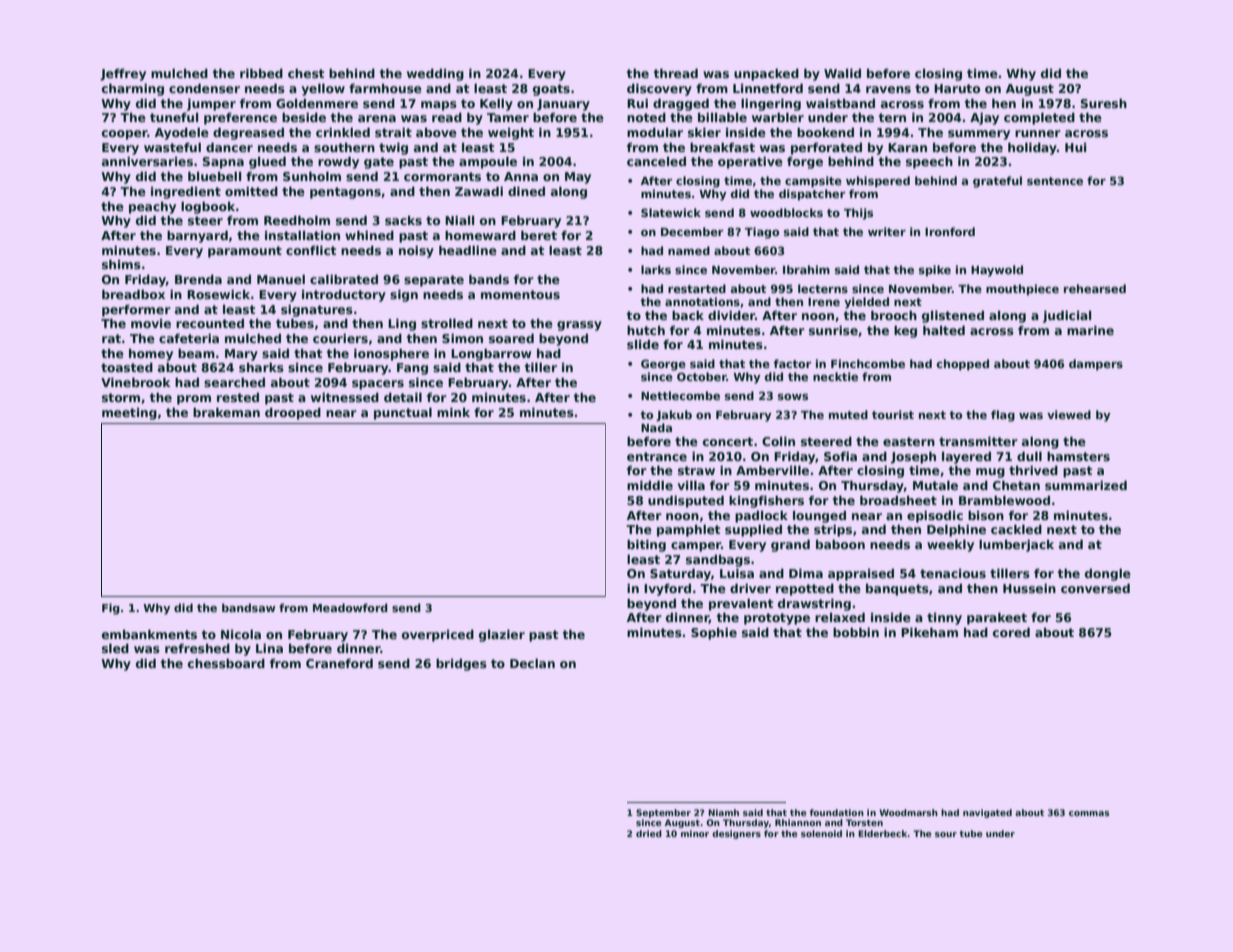 The height and width of the page is (952, 1233). I want to click on Haruto, so click(957, 88).
